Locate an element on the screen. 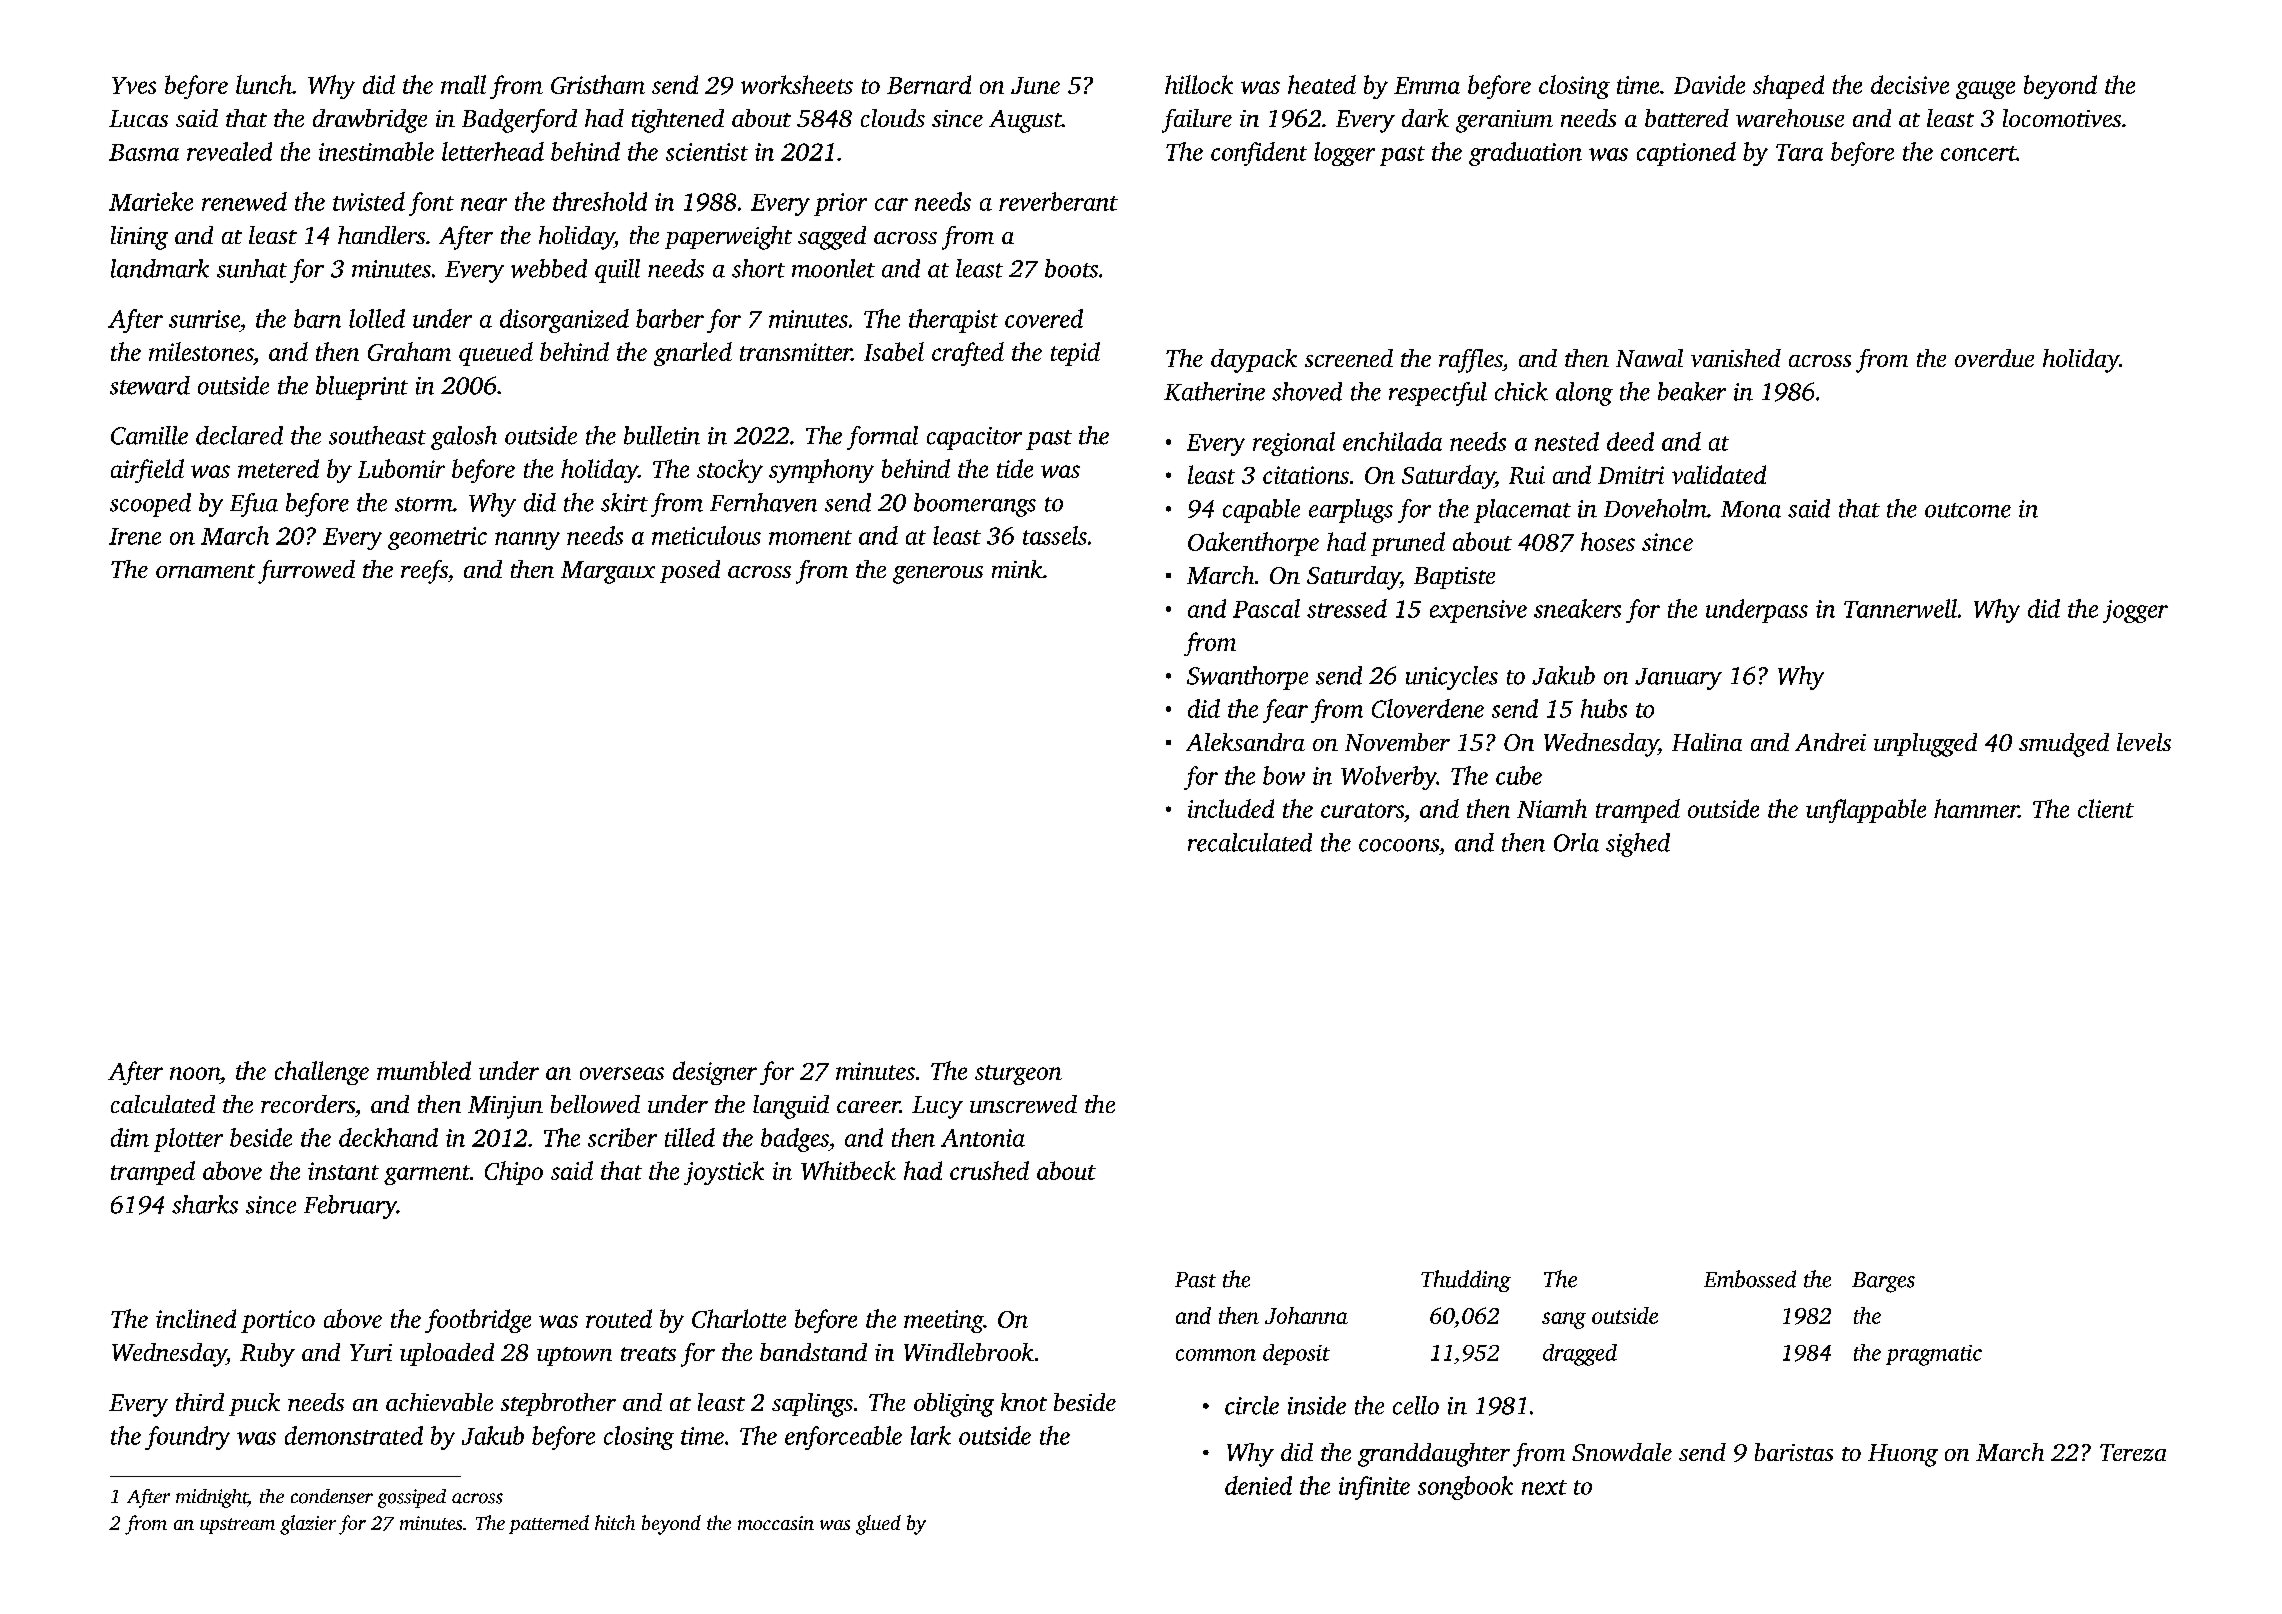  glazier is located at coordinates (308, 1525).
